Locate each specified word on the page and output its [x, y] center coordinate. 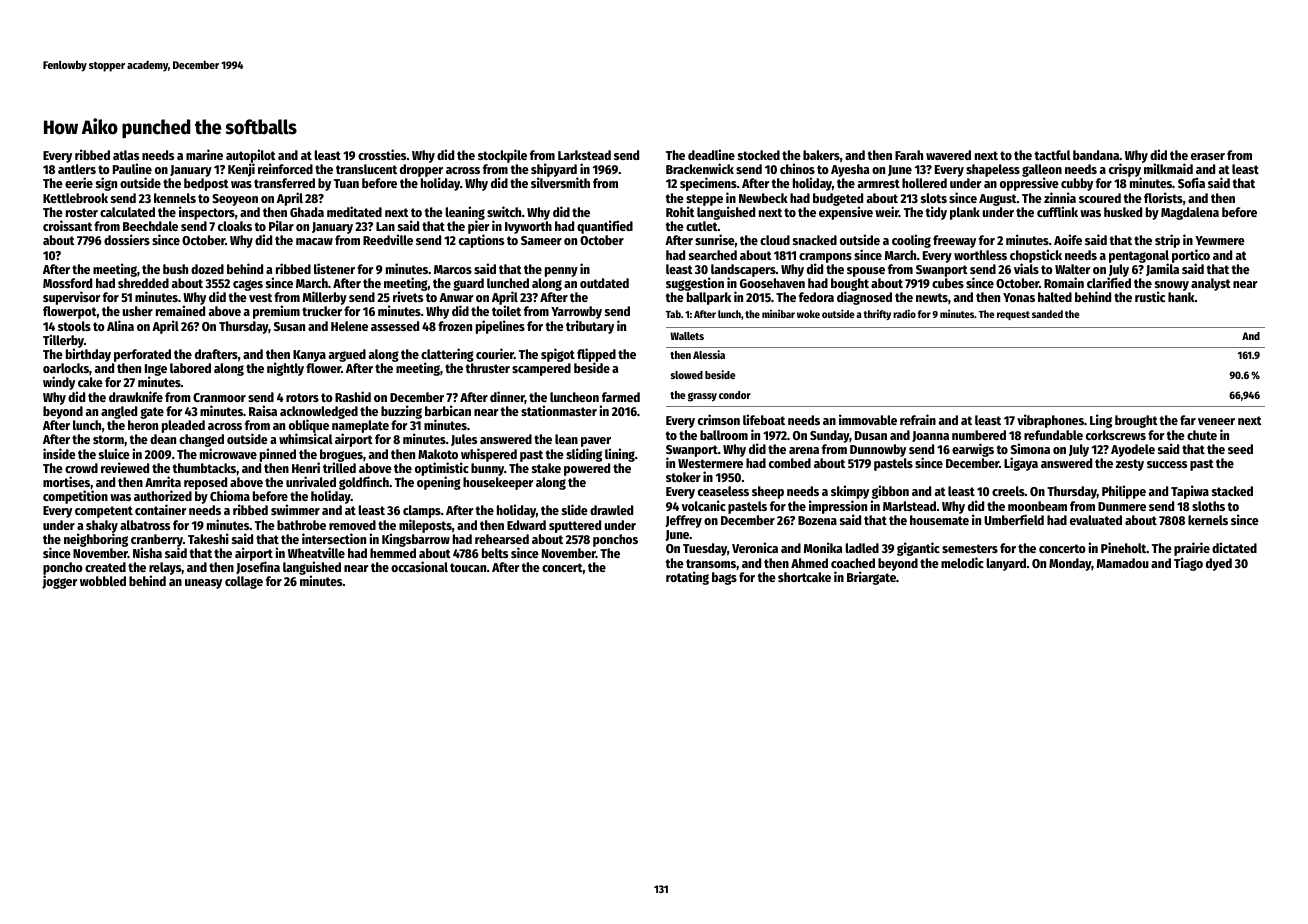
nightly [285, 369]
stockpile [502, 156]
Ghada [307, 212]
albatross [145, 525]
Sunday [829, 436]
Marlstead [909, 506]
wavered [948, 155]
